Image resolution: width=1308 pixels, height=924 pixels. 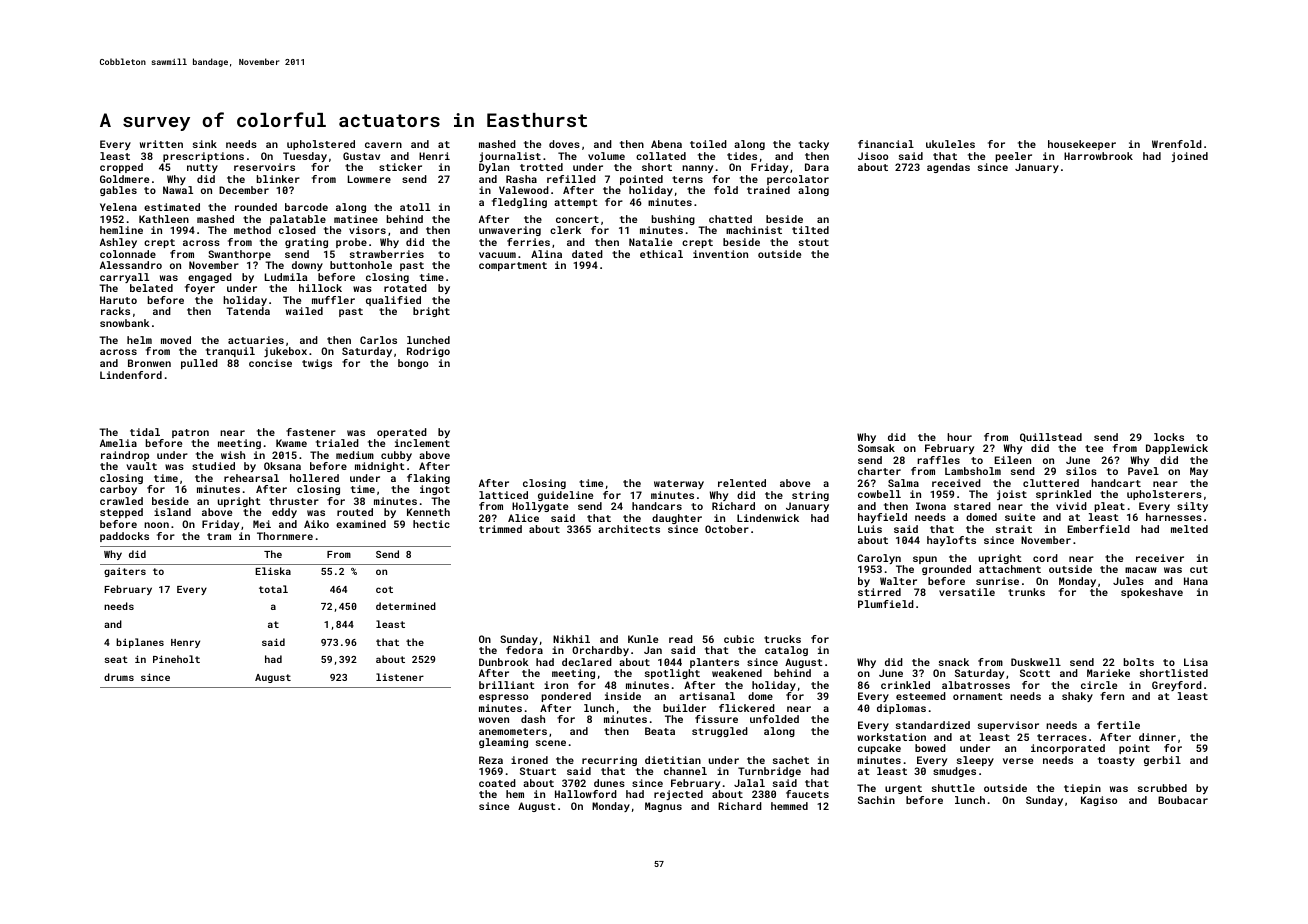 What do you see at coordinates (673, 760) in the document?
I see `dietitian` at bounding box center [673, 760].
